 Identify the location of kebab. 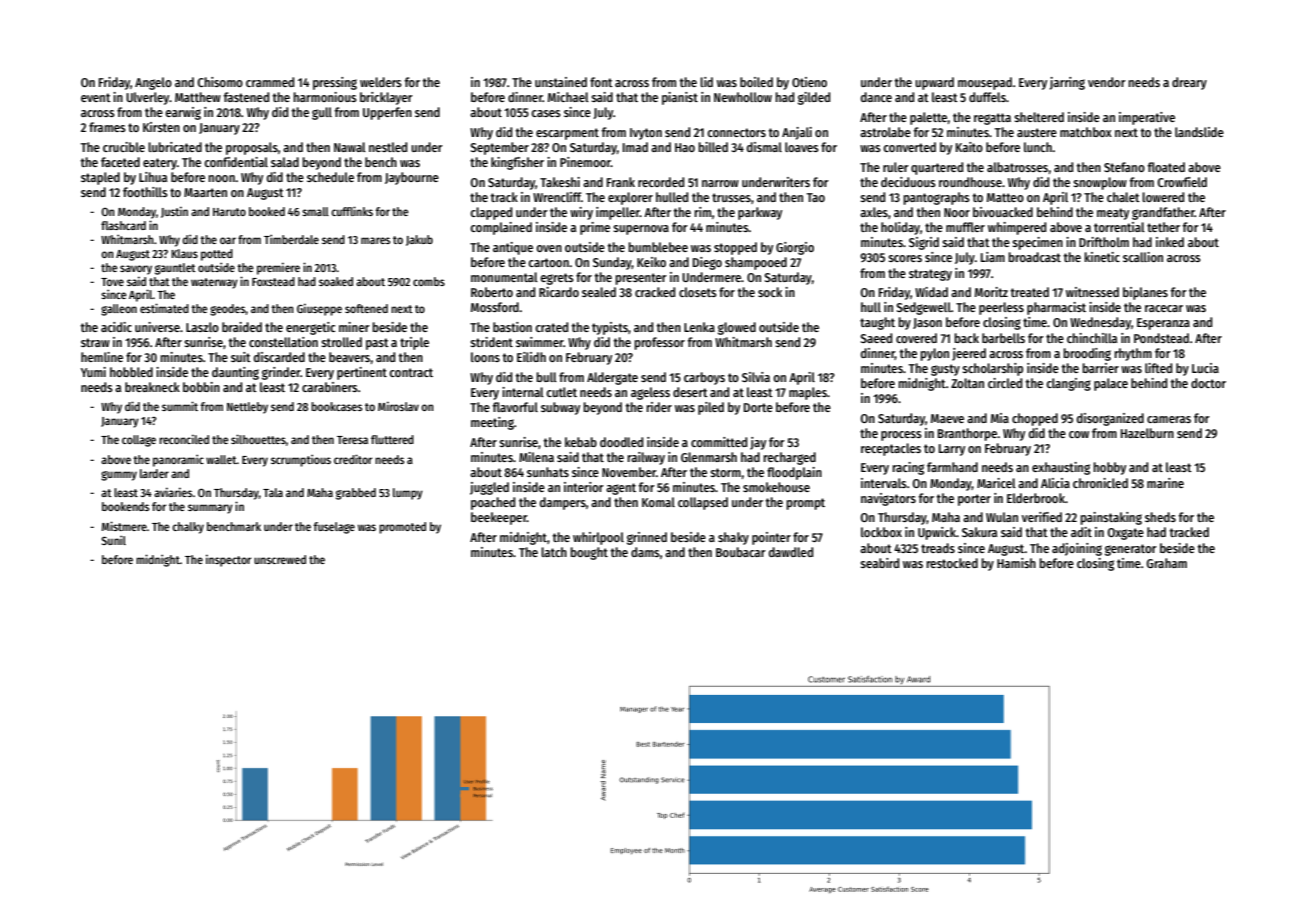
(581, 442).
